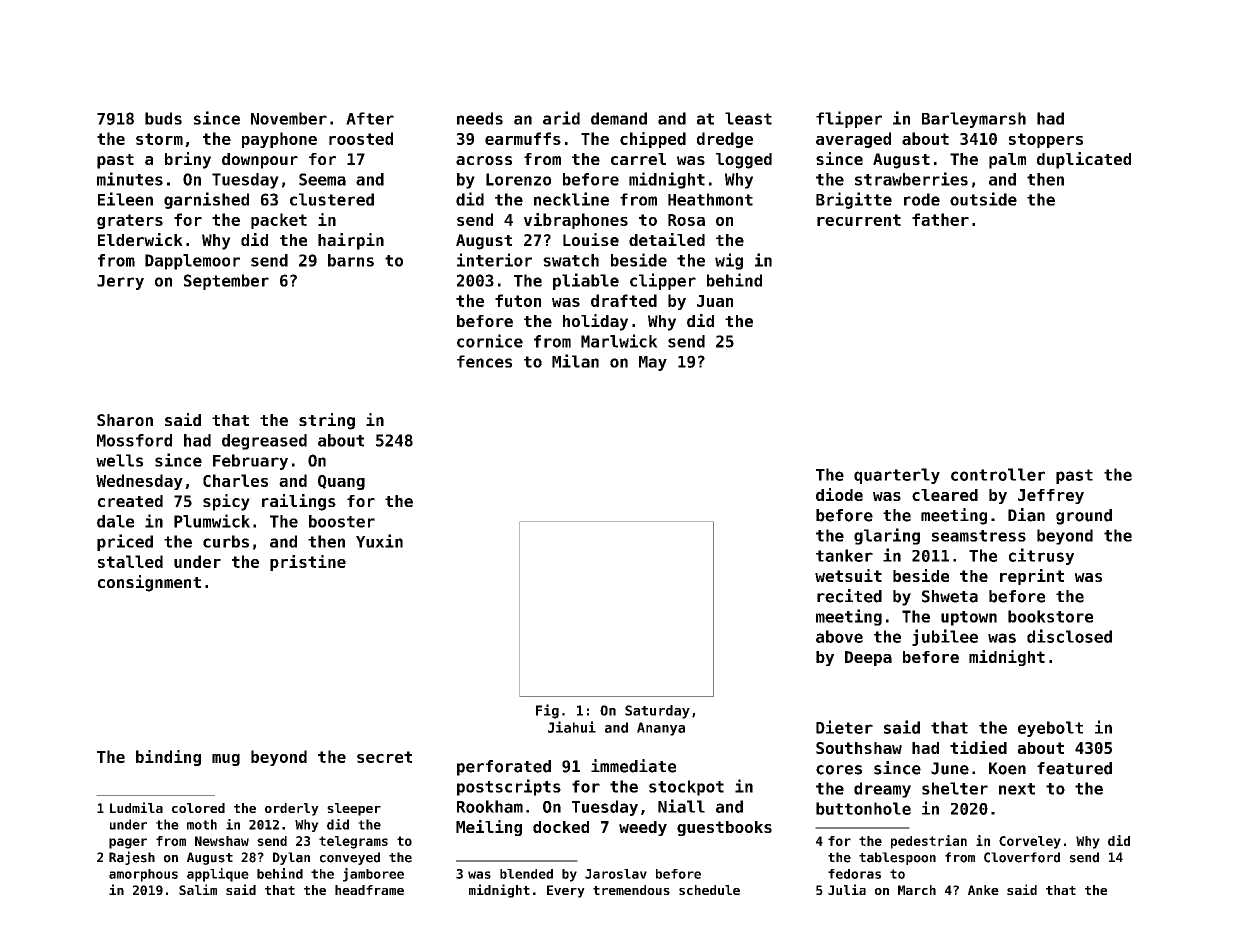 Image resolution: width=1233 pixels, height=952 pixels. Describe the element at coordinates (341, 482) in the screenshot. I see `Quang` at that location.
